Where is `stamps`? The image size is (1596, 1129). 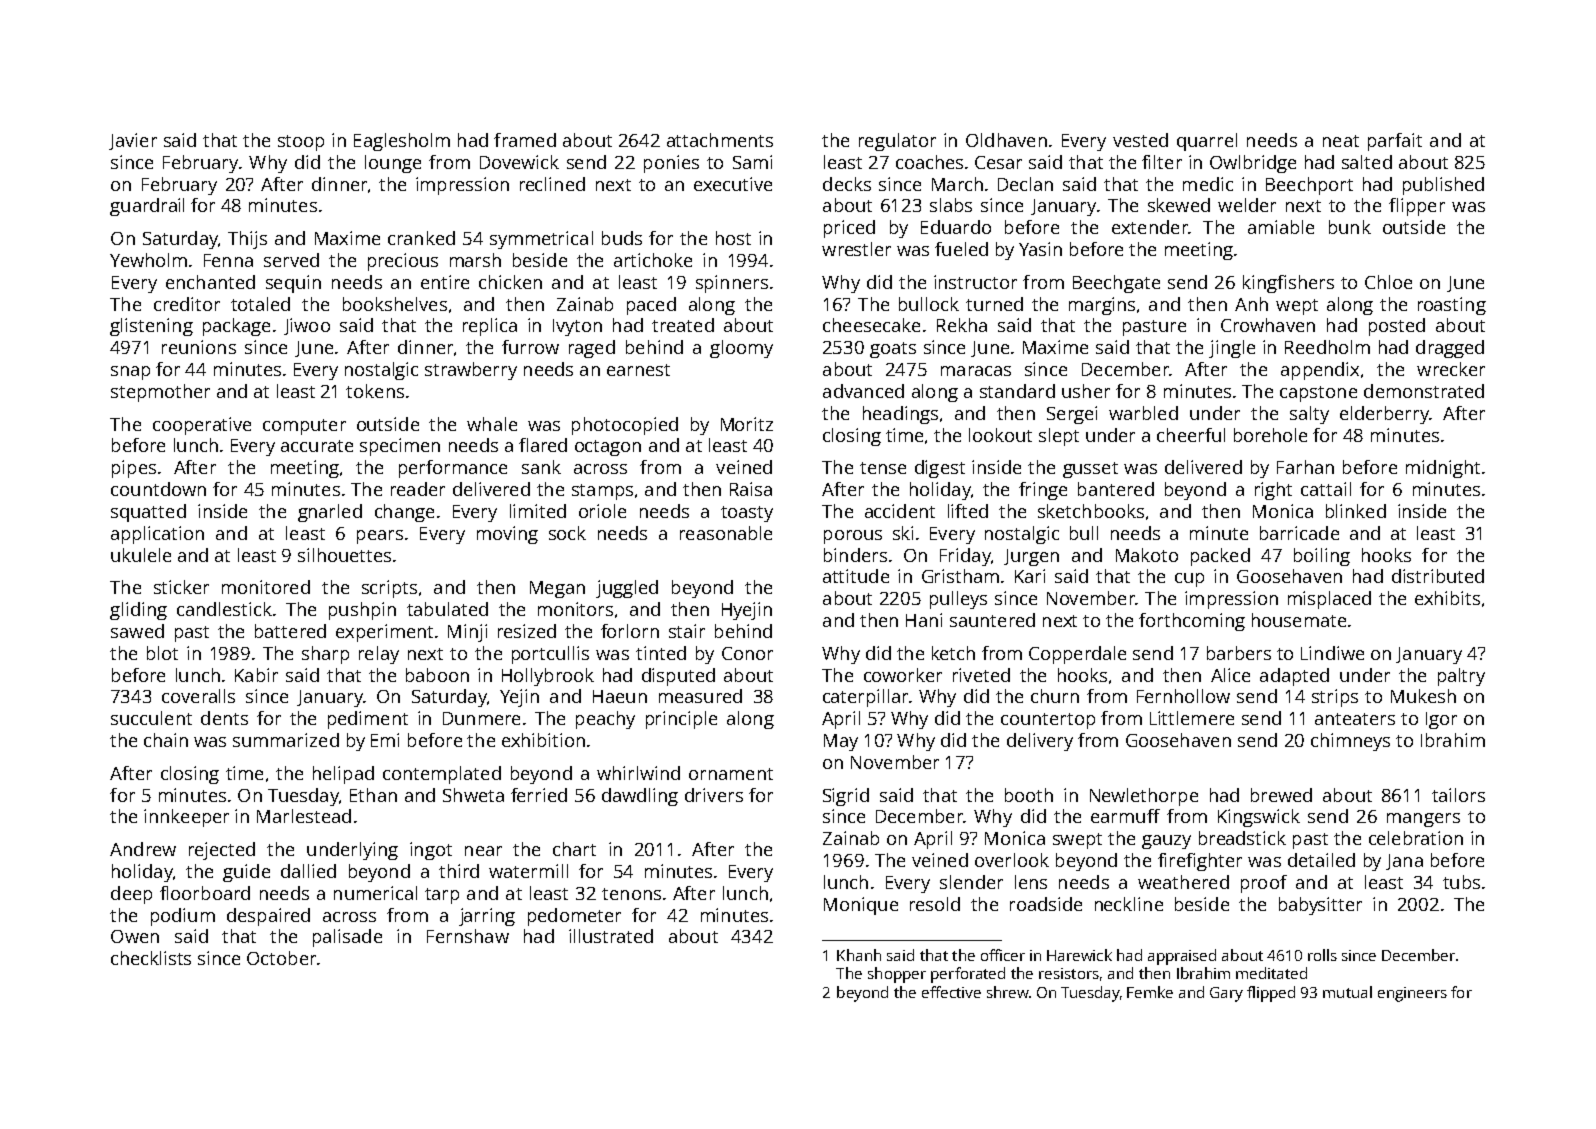
stamps is located at coordinates (602, 492).
